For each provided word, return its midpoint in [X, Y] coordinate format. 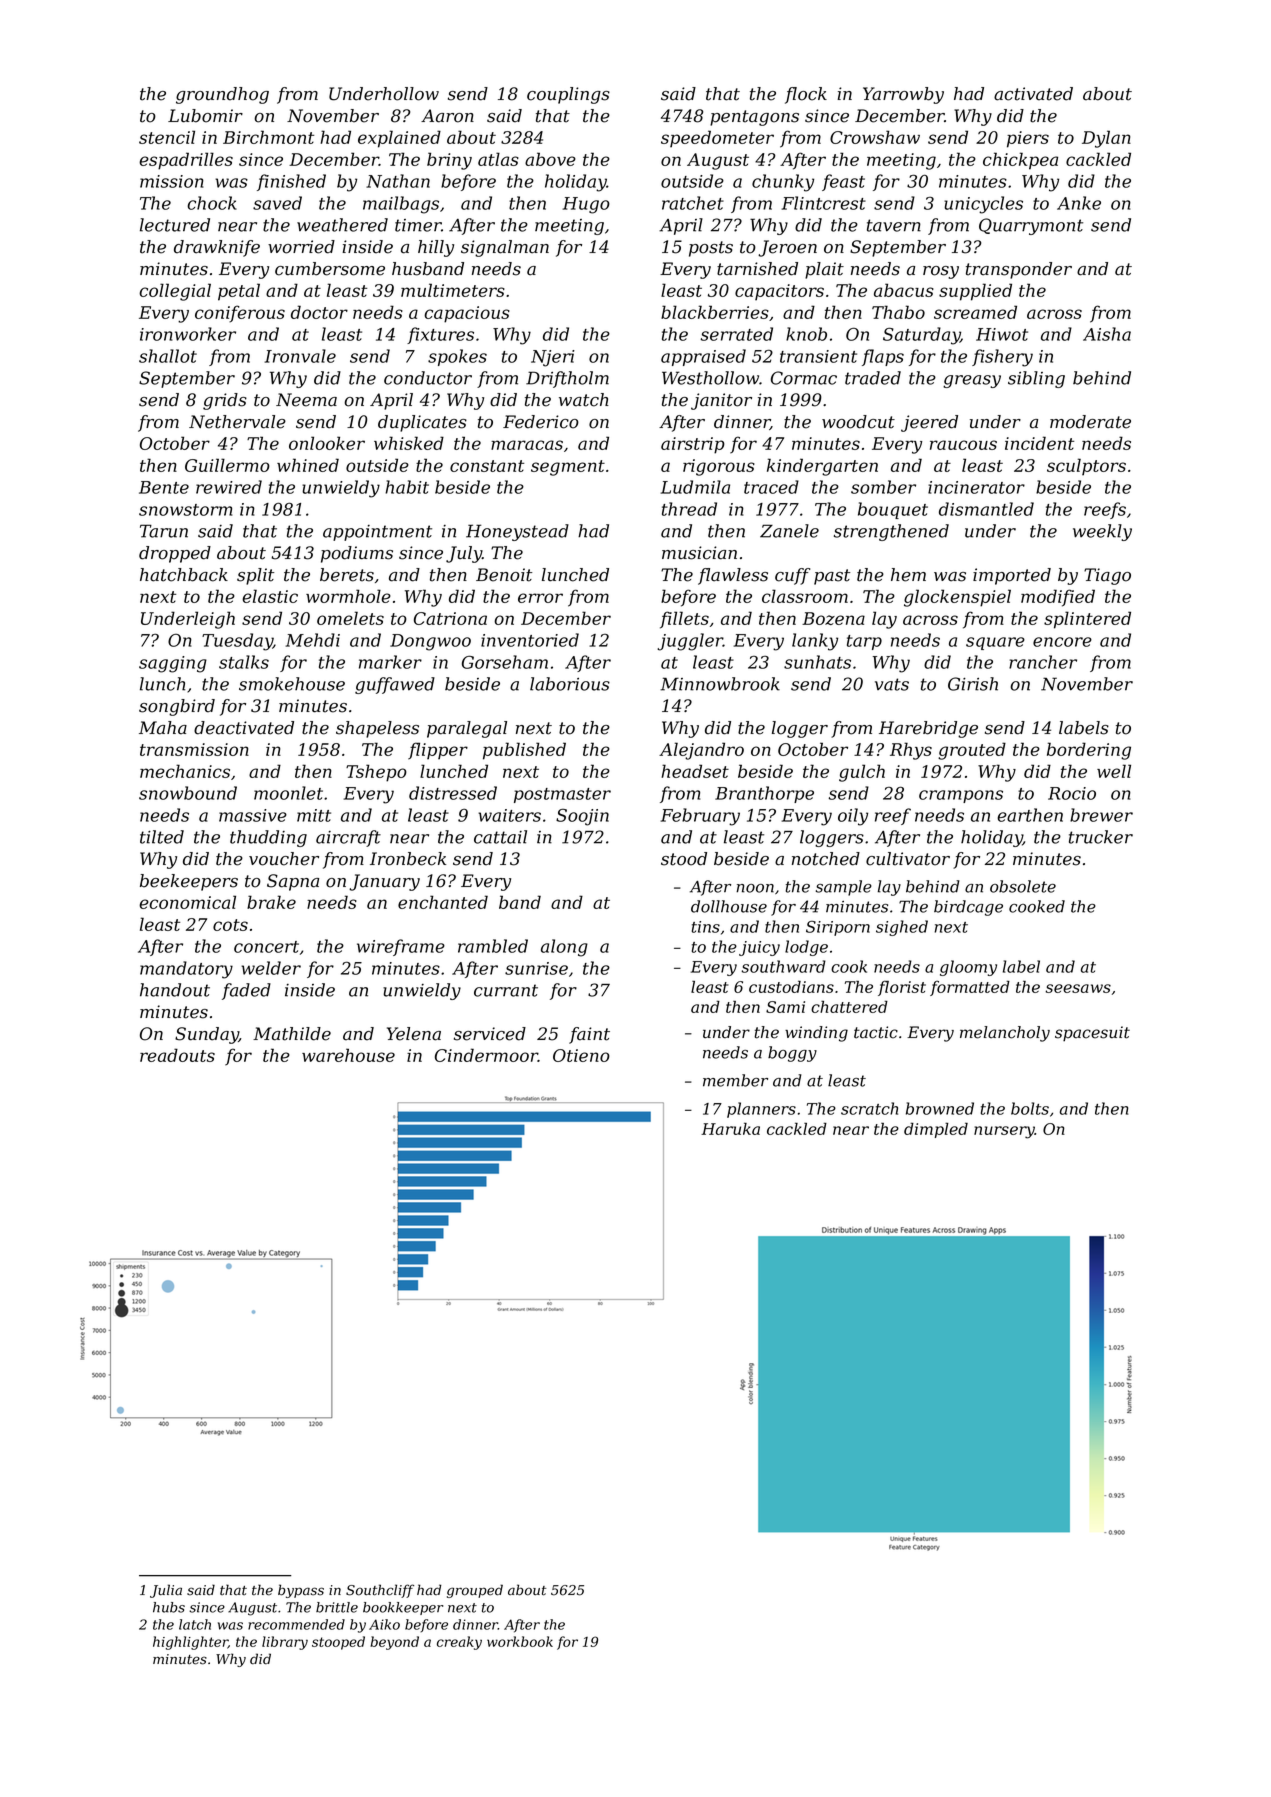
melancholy [1005, 1034]
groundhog [222, 95]
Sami [785, 1007]
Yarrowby [903, 95]
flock [806, 95]
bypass [301, 1591]
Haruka [730, 1128]
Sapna [293, 882]
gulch [862, 773]
